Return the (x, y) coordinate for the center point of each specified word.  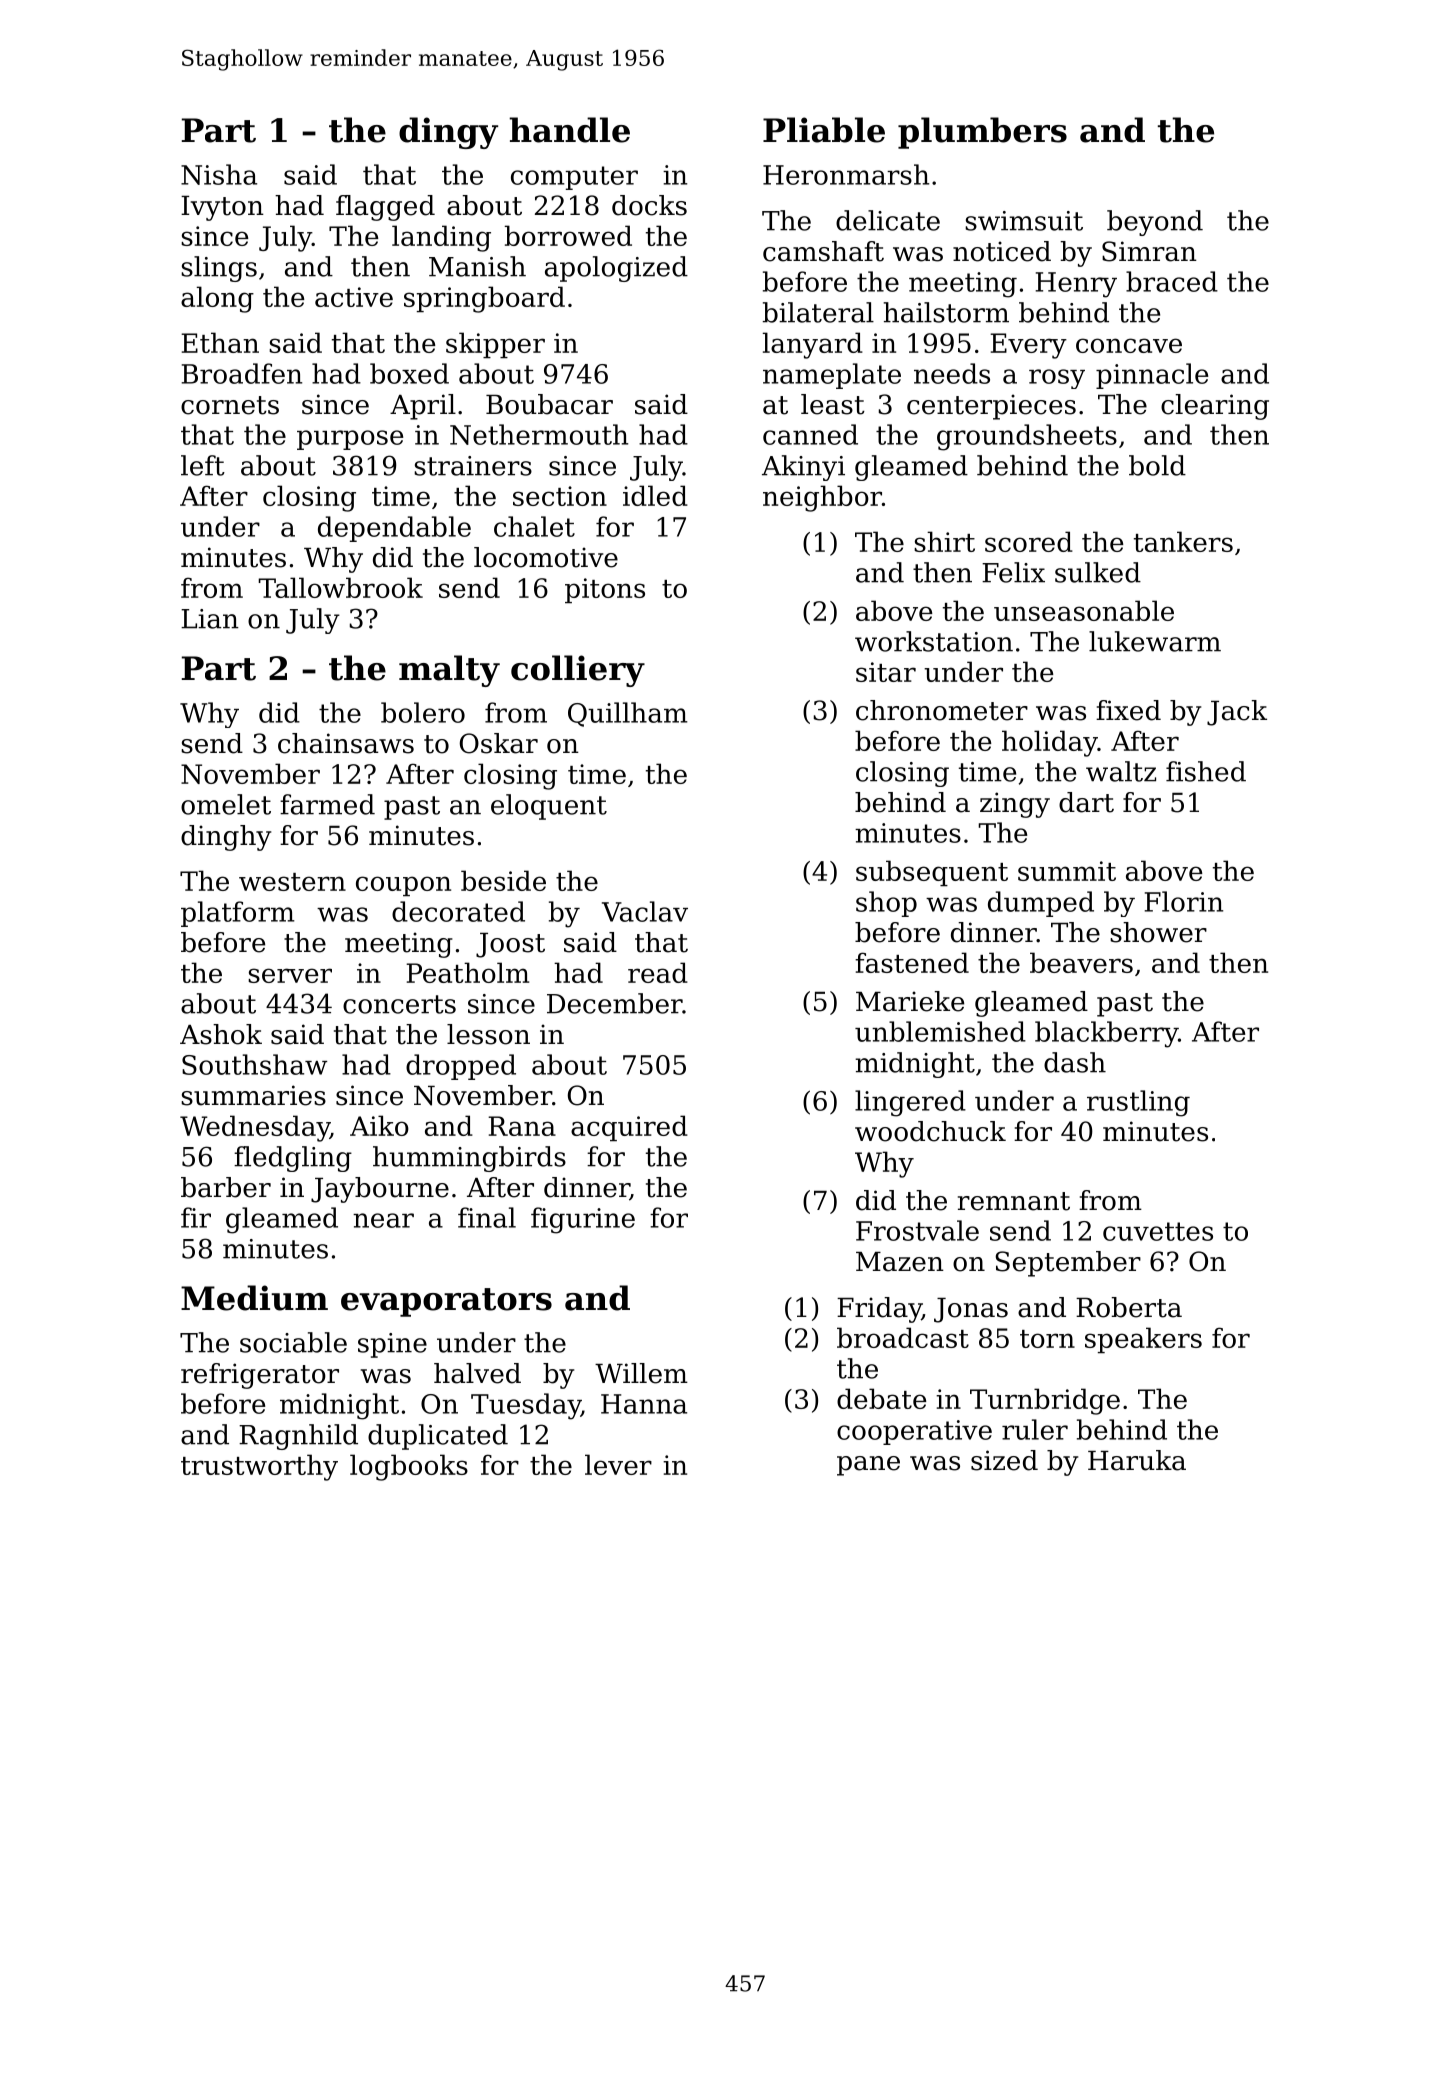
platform (238, 914)
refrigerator (260, 1376)
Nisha (219, 174)
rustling (1138, 1103)
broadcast (903, 1337)
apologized (616, 269)
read (658, 972)
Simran (1149, 251)
